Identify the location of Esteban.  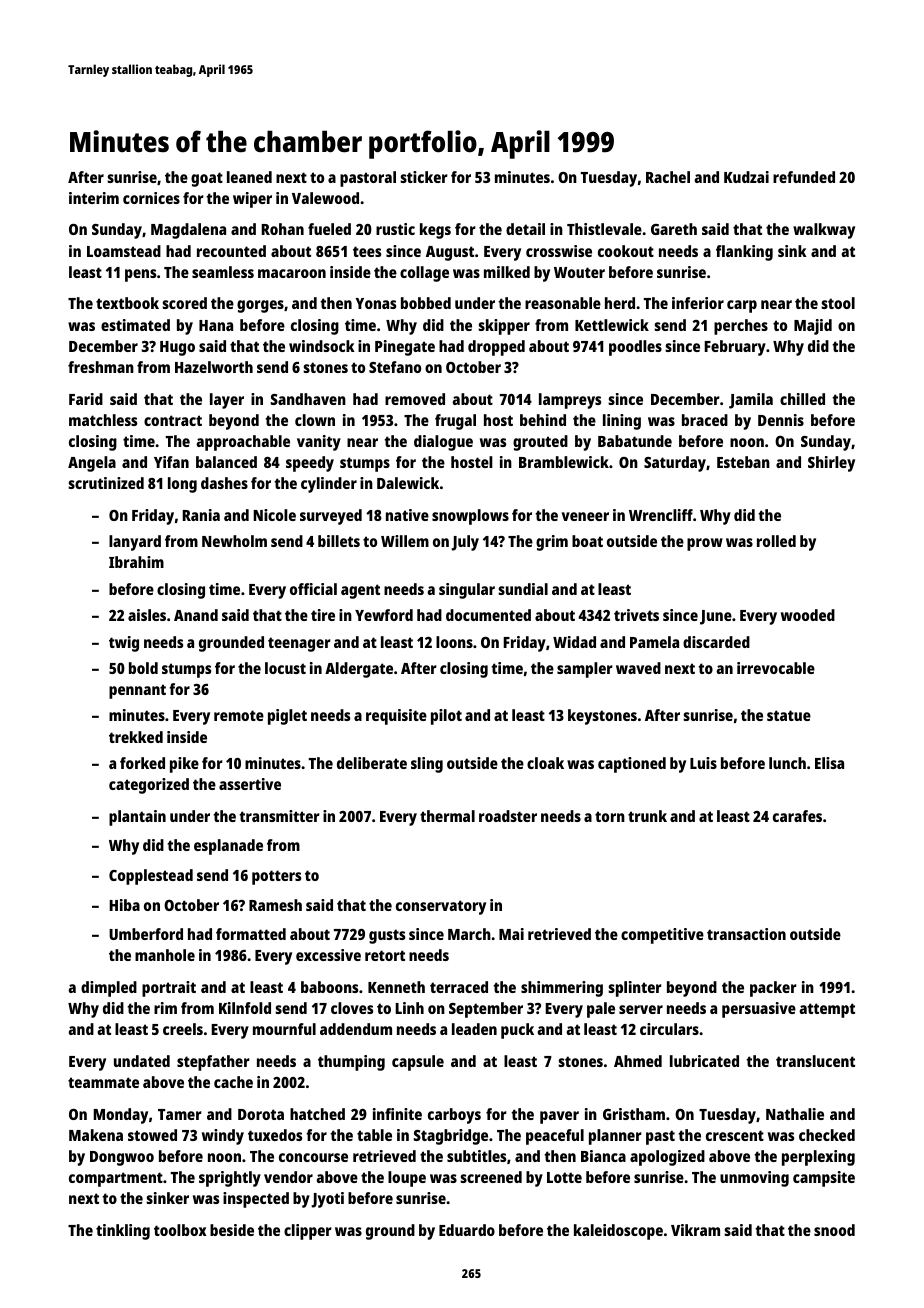
(743, 462).
